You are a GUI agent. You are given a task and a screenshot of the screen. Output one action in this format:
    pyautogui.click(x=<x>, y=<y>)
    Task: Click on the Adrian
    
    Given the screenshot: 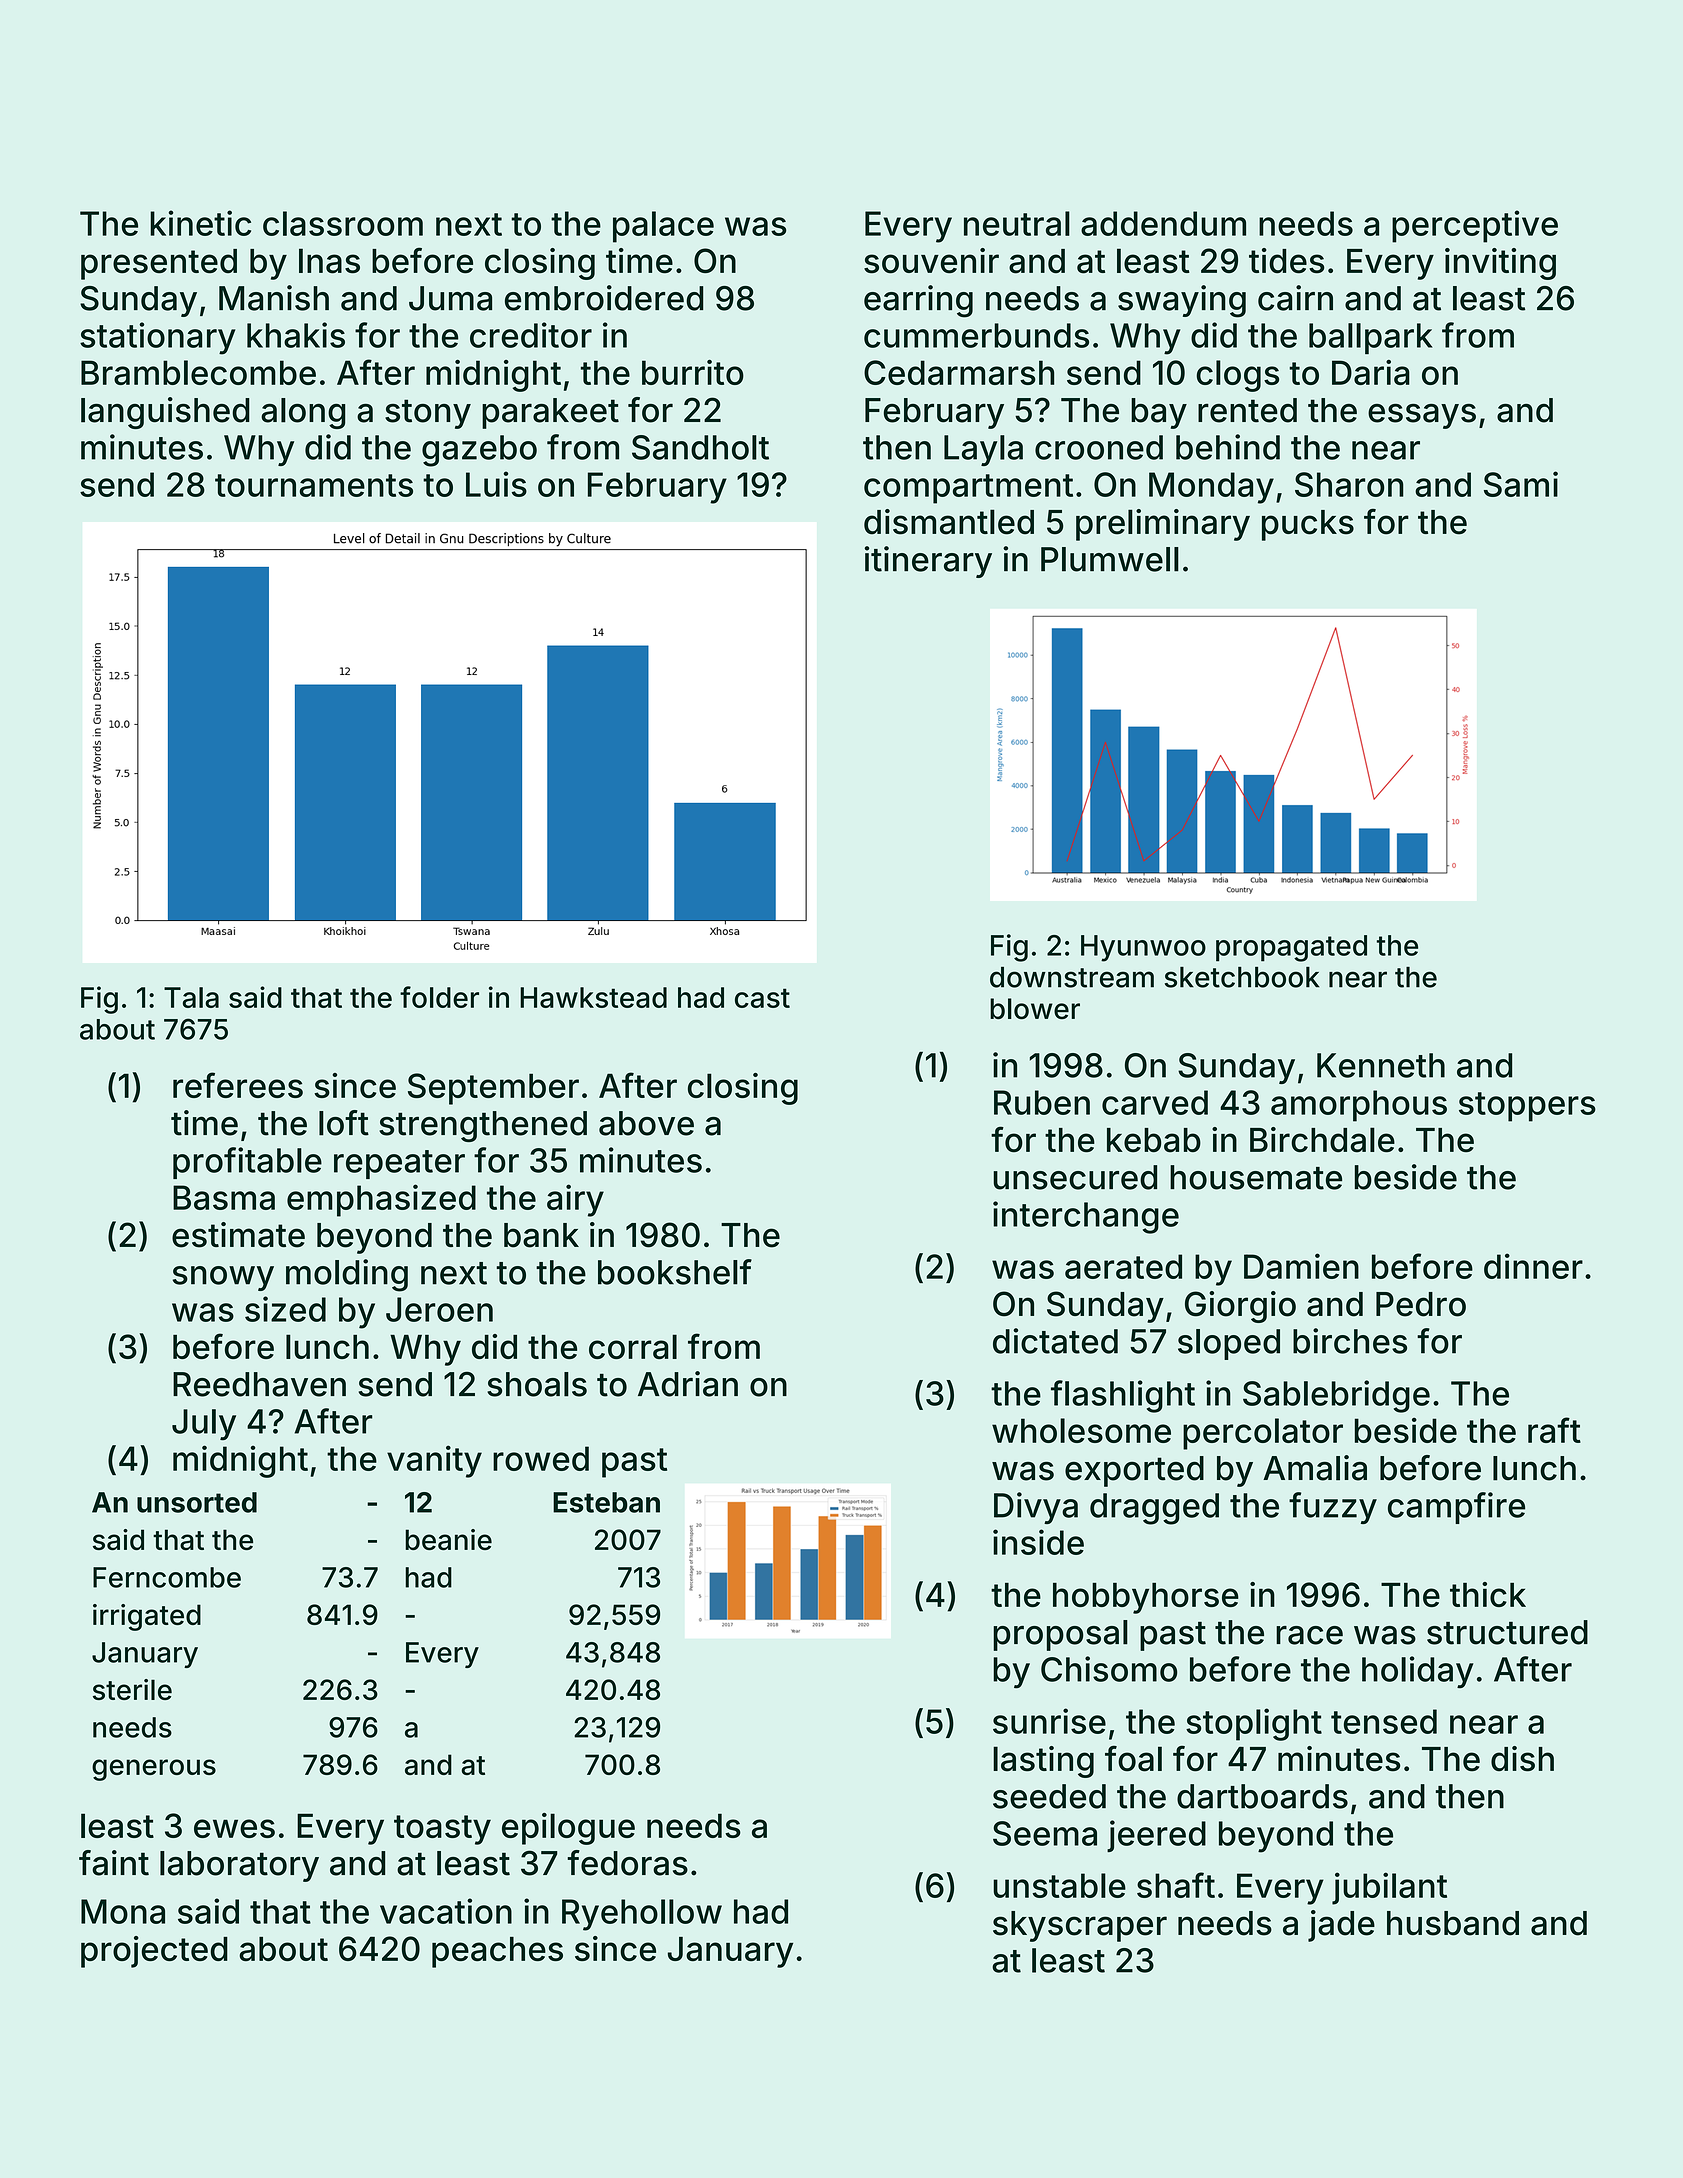 What is the action you would take?
    pyautogui.click(x=688, y=1384)
